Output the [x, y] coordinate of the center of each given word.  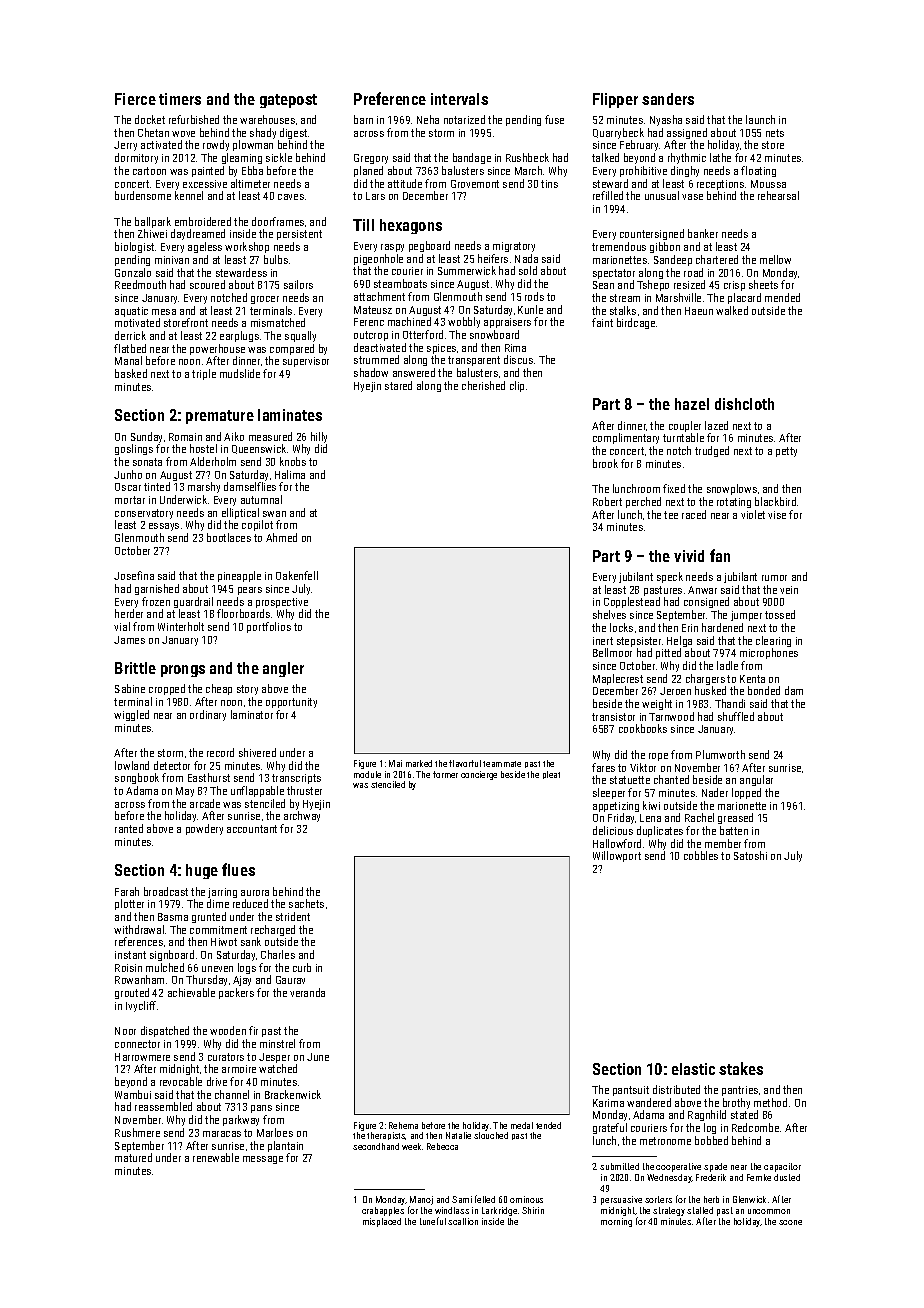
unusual [662, 195]
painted [208, 171]
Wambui [133, 1094]
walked [732, 310]
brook [605, 463]
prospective [282, 603]
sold [528, 270]
